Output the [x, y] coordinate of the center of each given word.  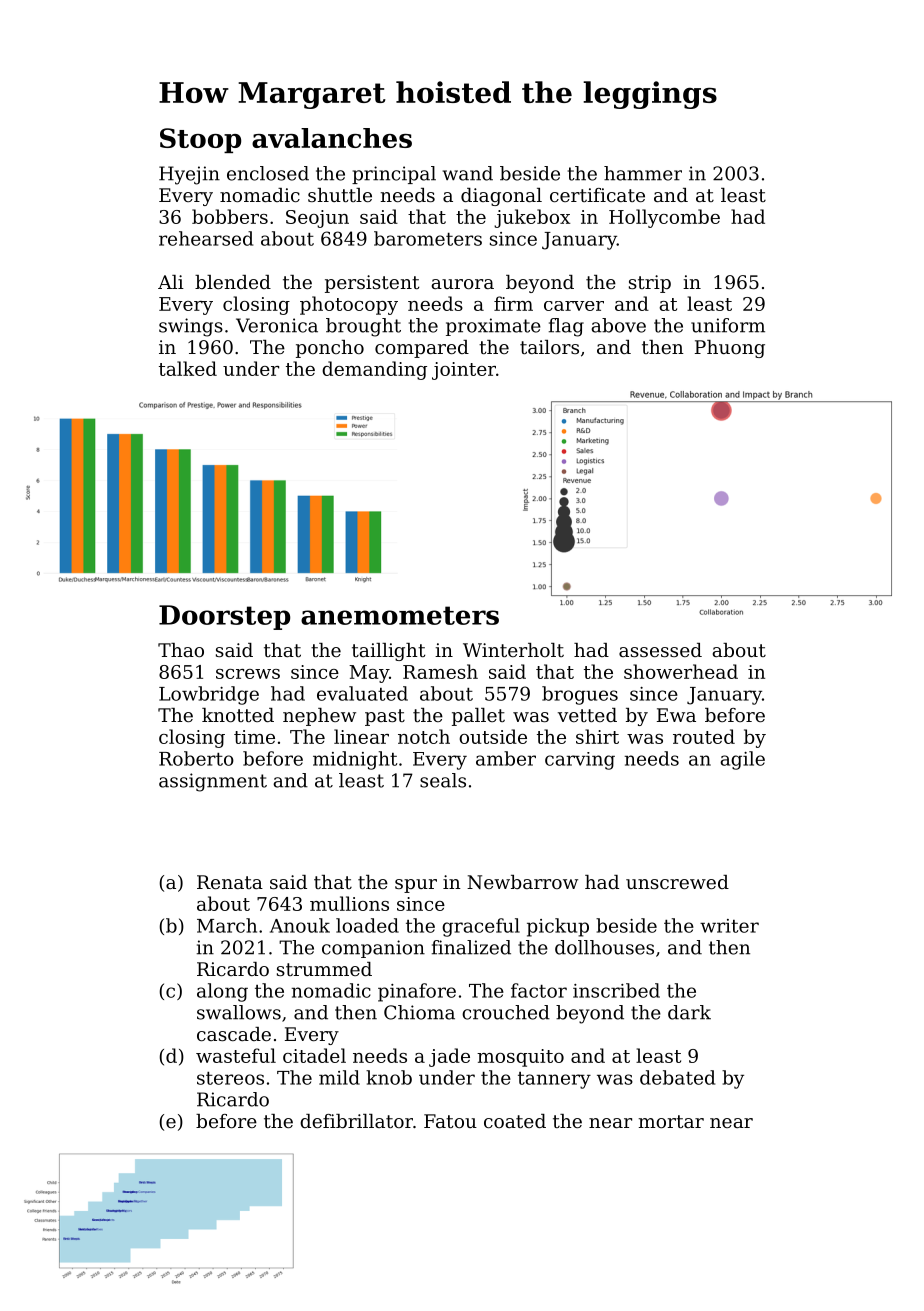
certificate [597, 195]
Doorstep [224, 617]
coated [515, 1121]
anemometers [400, 615]
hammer [643, 173]
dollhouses [604, 947]
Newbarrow [522, 882]
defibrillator [356, 1121]
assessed [660, 650]
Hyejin [189, 175]
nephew [319, 717]
